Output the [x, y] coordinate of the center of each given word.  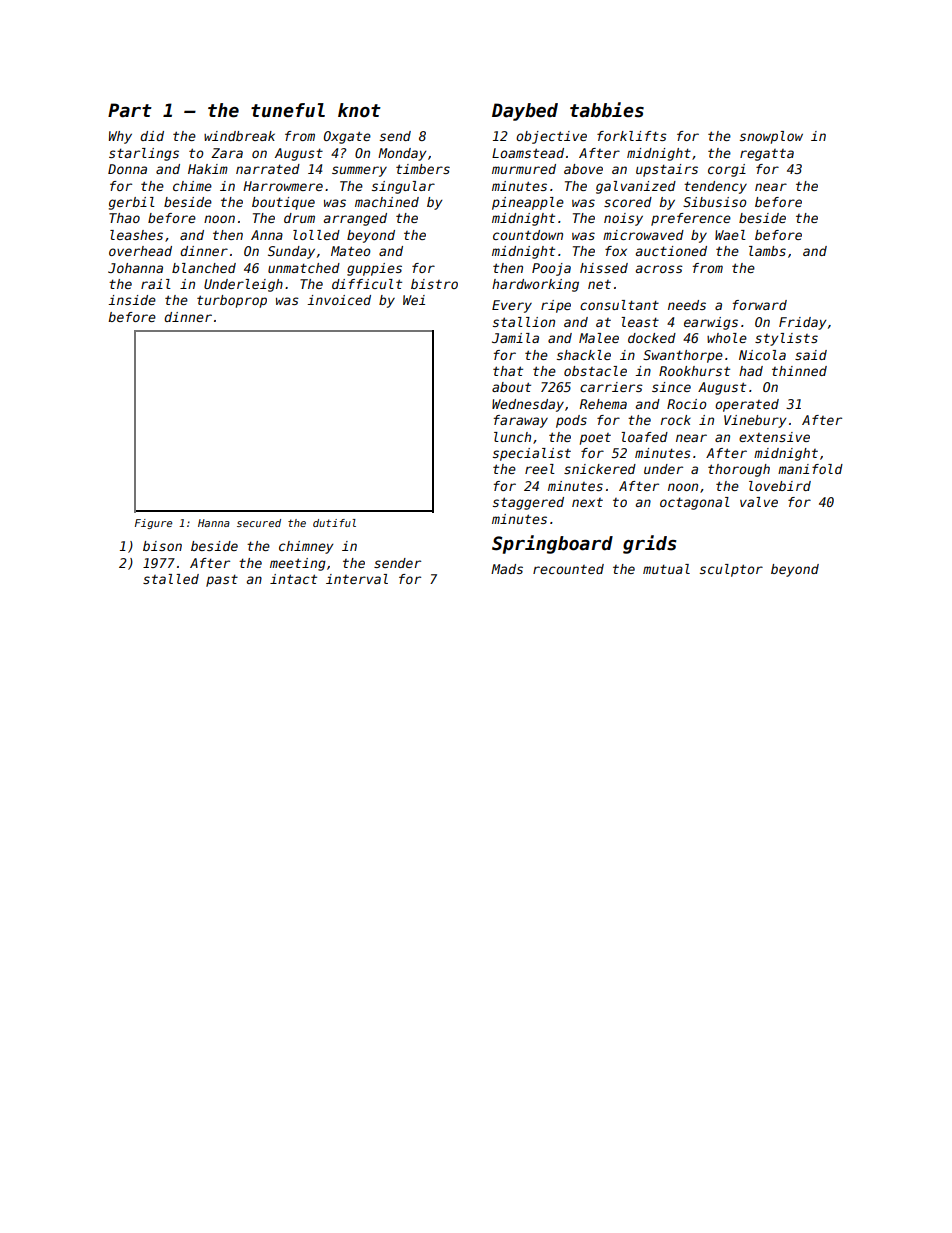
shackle [584, 355]
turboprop [232, 301]
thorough [739, 470]
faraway [521, 421]
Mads [507, 569]
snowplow [771, 137]
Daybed [525, 112]
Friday [802, 323]
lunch [512, 437]
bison [162, 546]
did [152, 136]
